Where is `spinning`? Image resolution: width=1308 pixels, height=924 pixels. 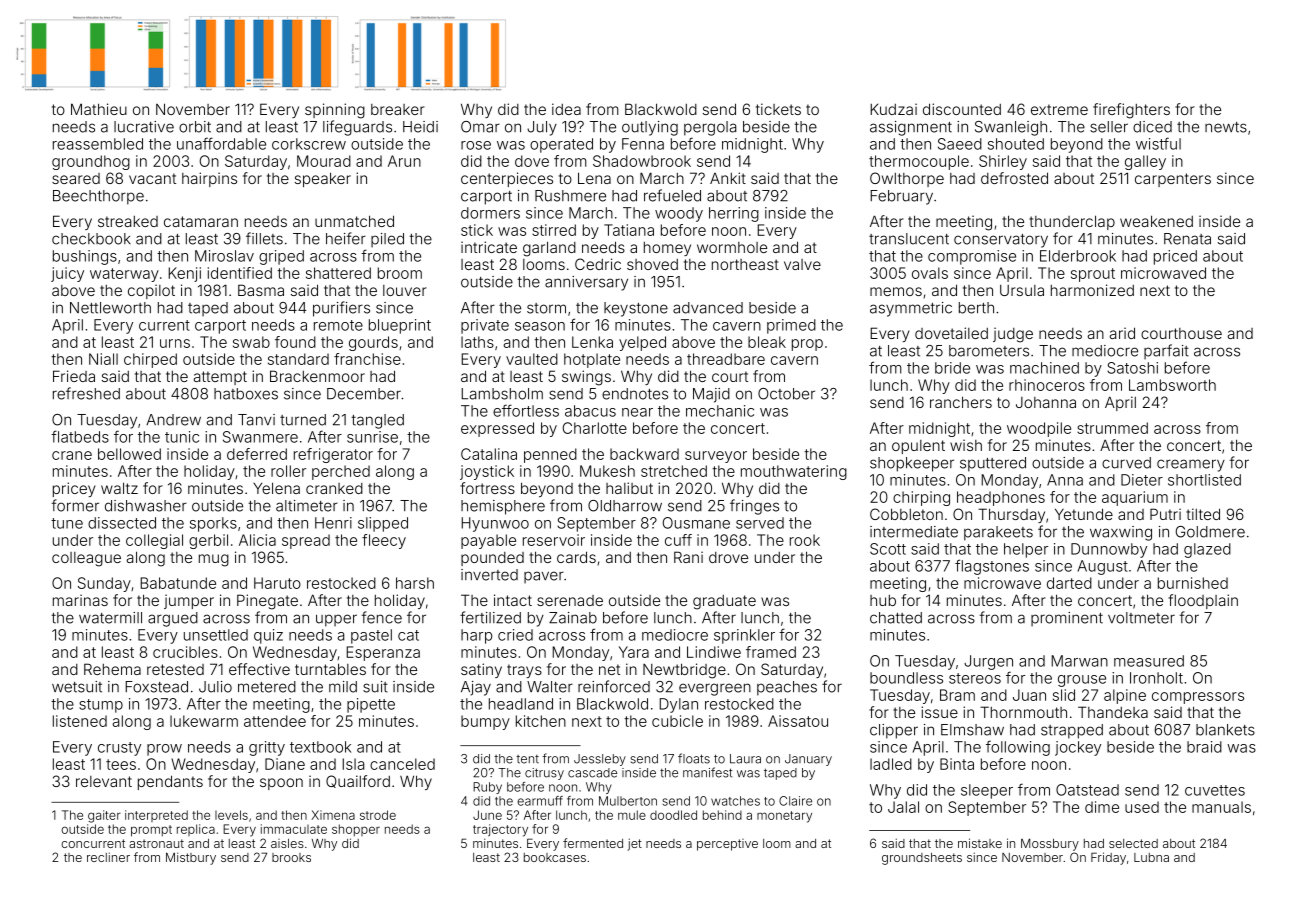 spinning is located at coordinates (335, 111).
